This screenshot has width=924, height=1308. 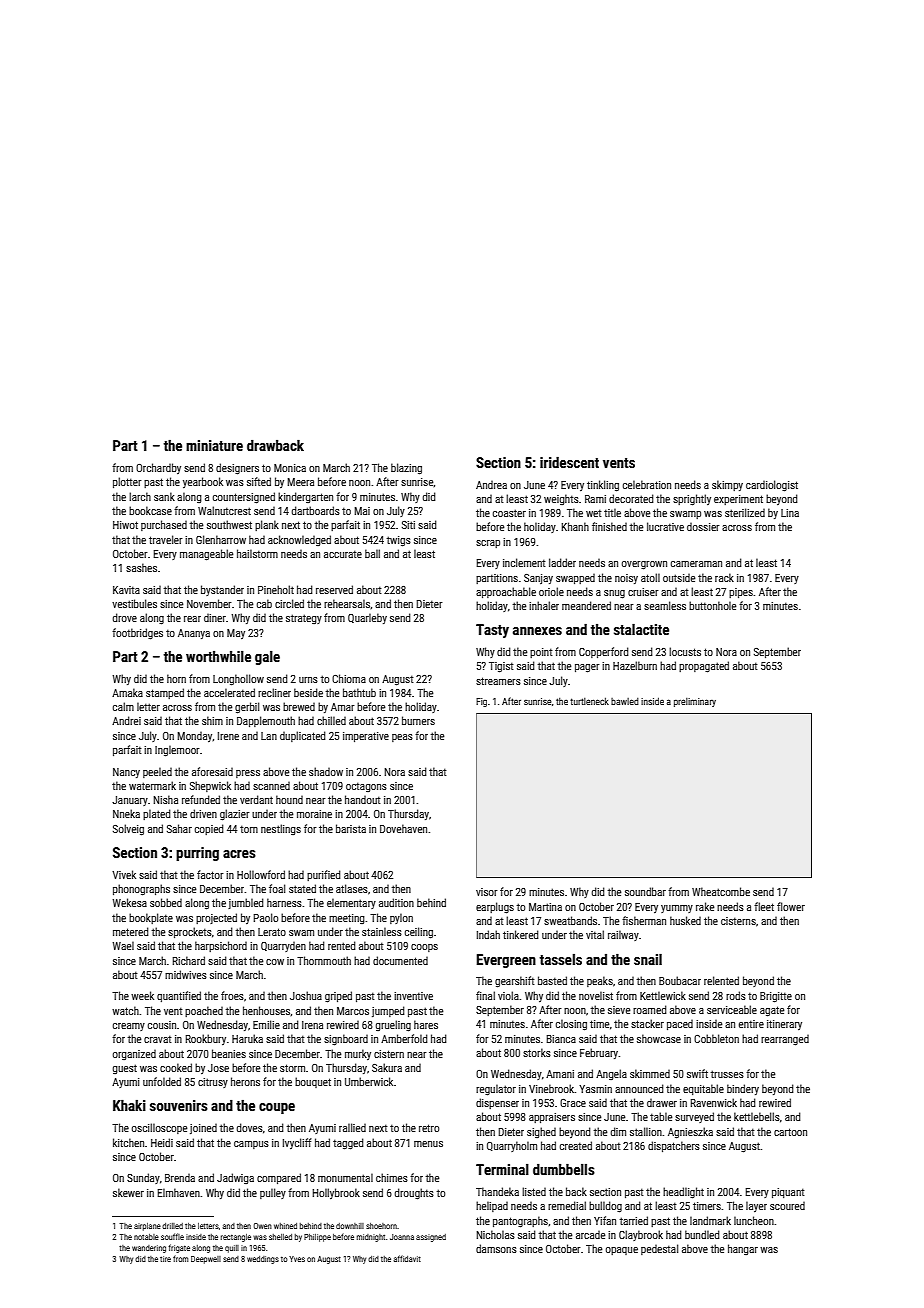 I want to click on vestibules, so click(x=134, y=603).
